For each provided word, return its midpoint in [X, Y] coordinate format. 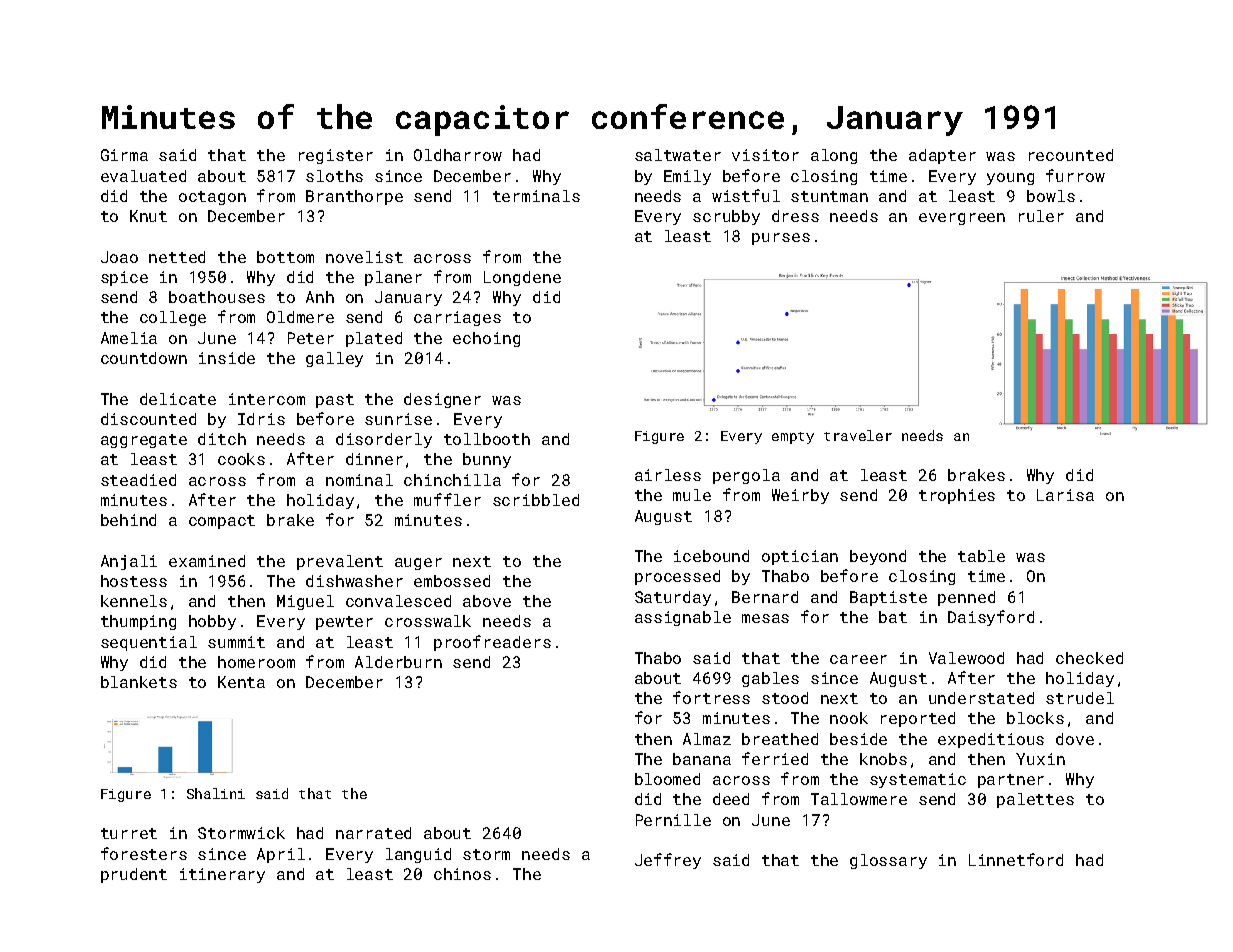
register [336, 156]
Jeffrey [668, 861]
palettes [1035, 800]
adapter [942, 156]
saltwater [678, 155]
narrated [373, 833]
